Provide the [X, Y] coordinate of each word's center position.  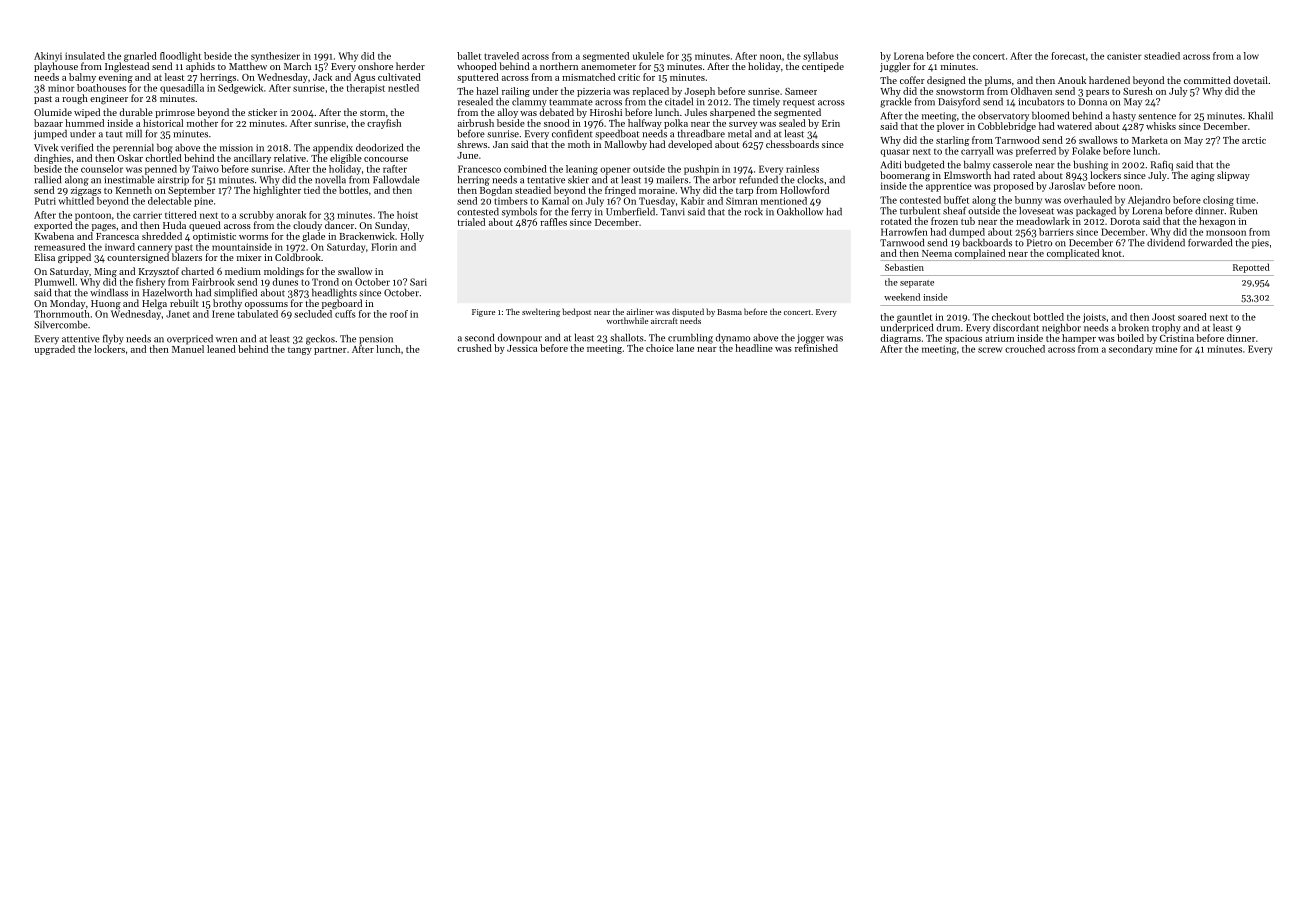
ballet [469, 56]
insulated [85, 56]
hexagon [1217, 222]
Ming [105, 272]
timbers [511, 201]
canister [1124, 56]
